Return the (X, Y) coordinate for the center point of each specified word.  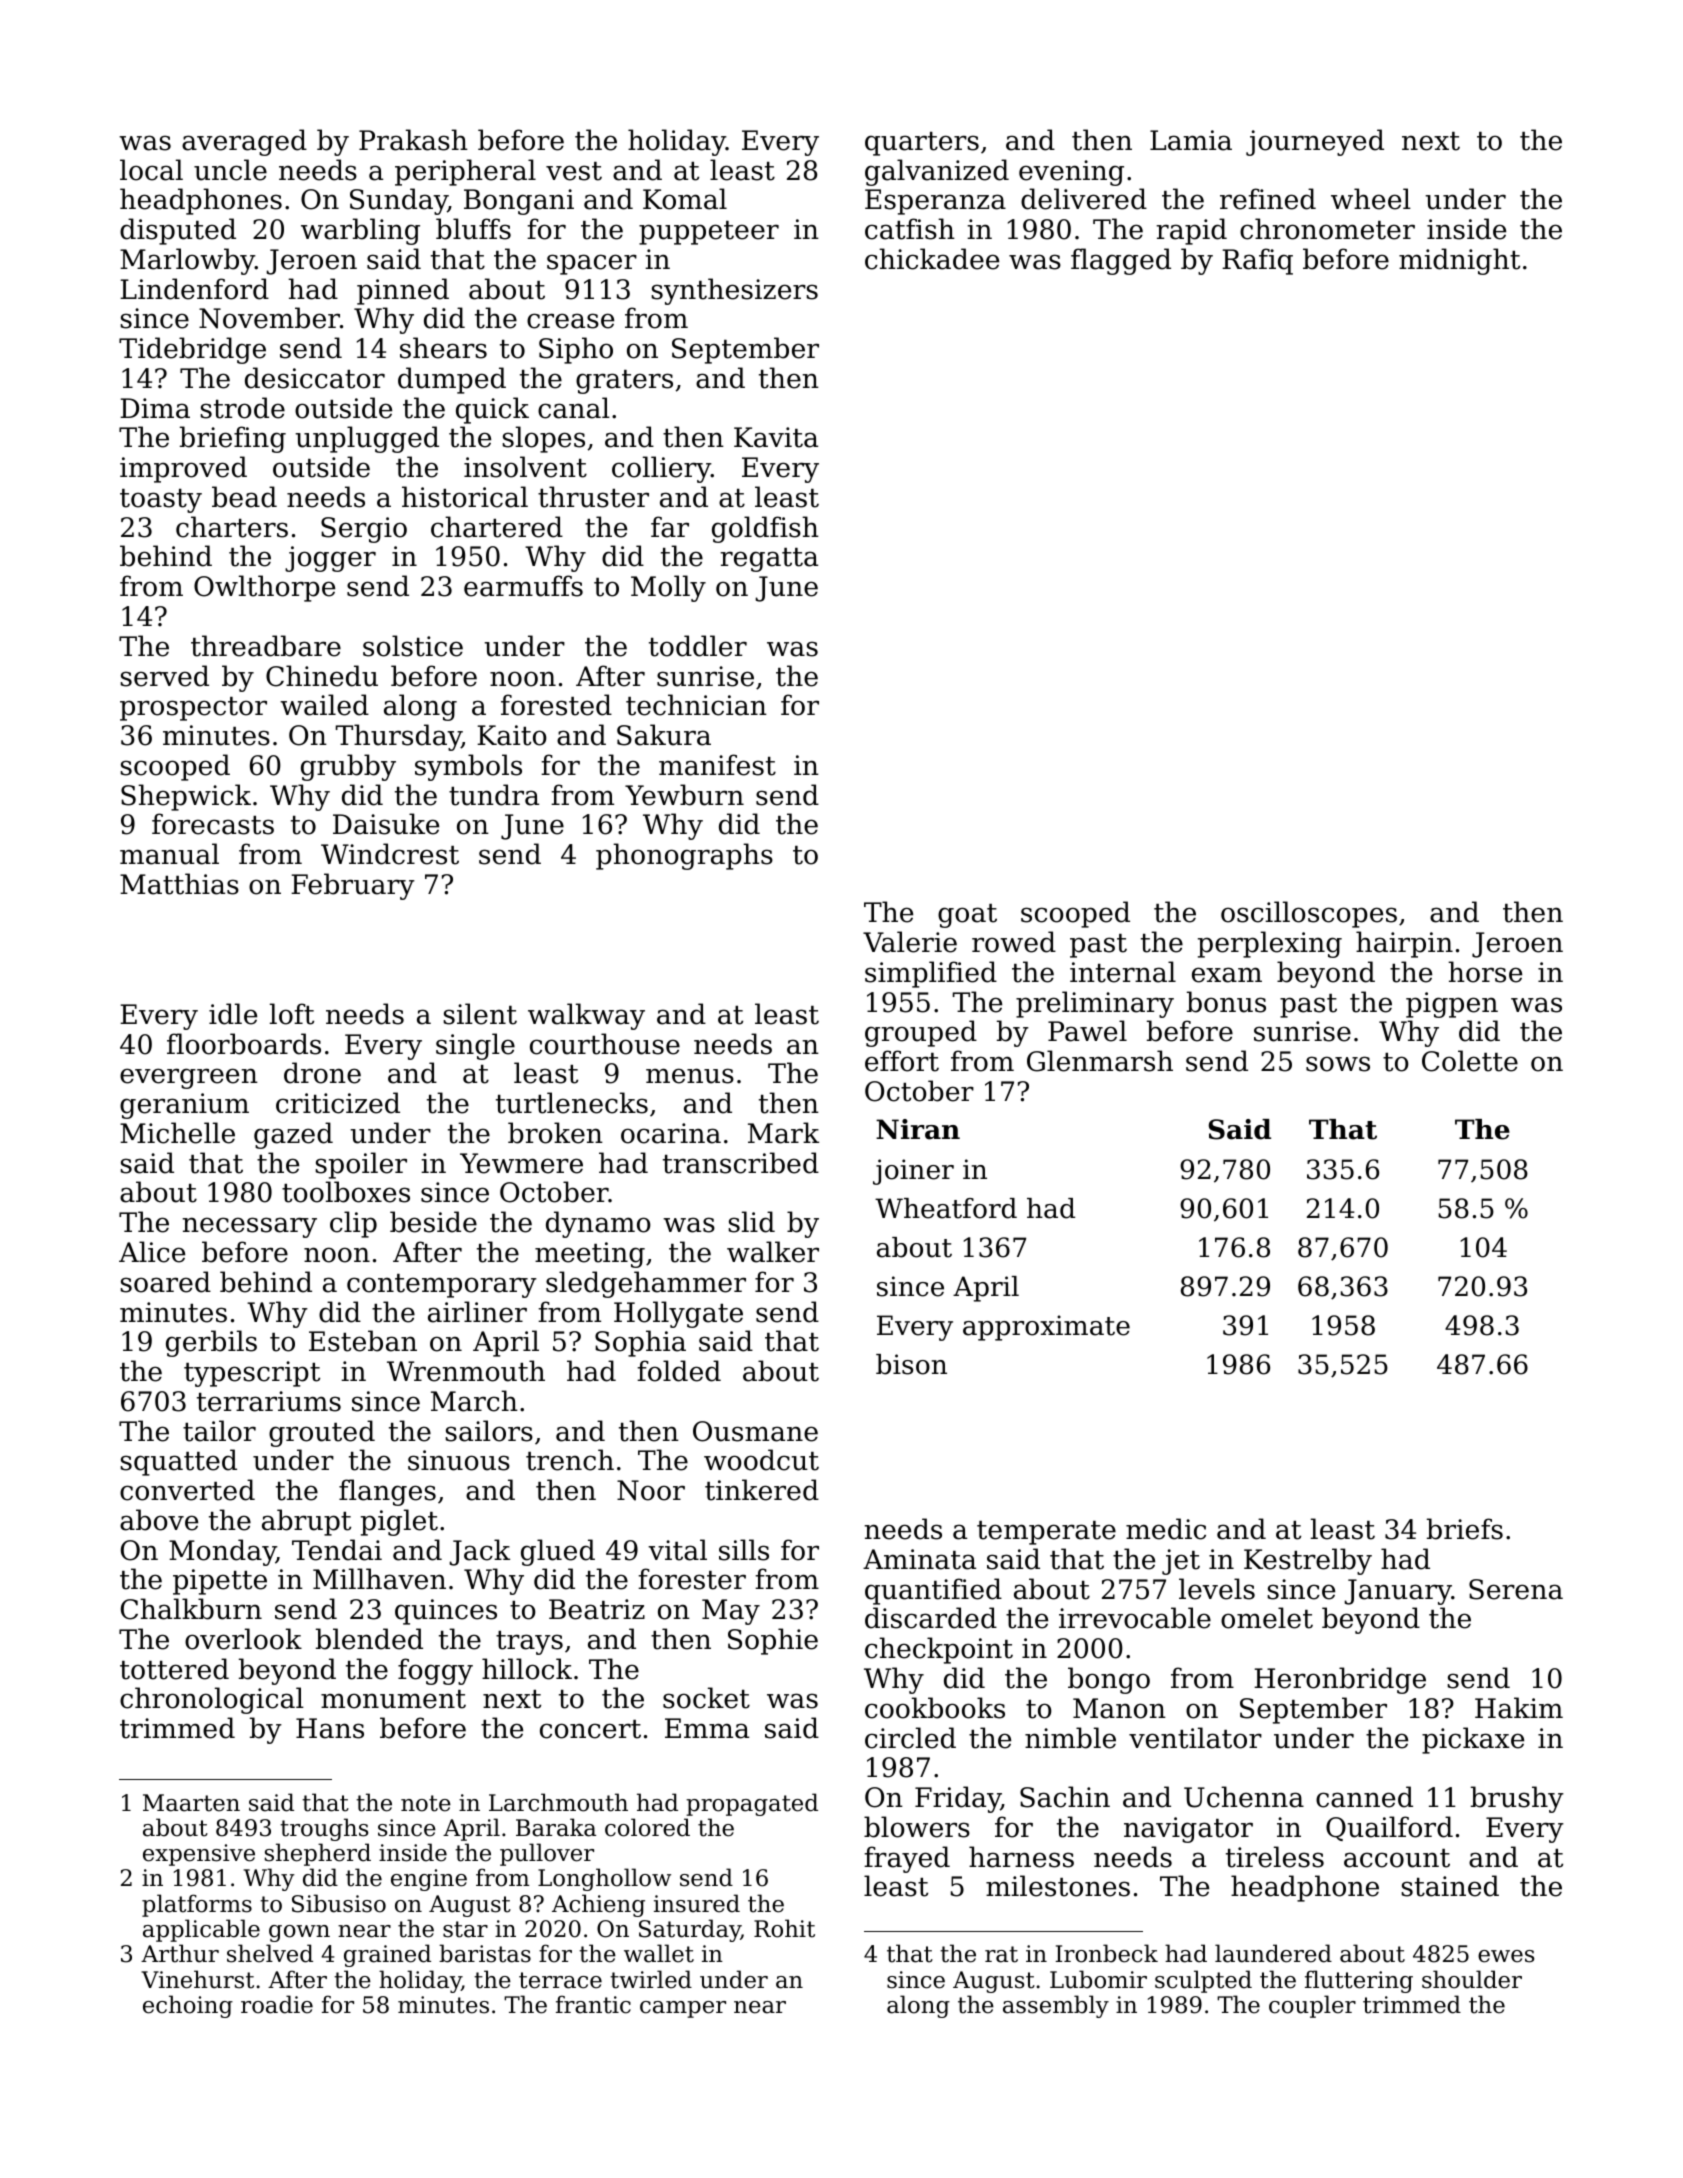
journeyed (1315, 142)
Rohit (784, 1928)
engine (429, 1880)
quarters (922, 144)
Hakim (1519, 1708)
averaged (244, 142)
